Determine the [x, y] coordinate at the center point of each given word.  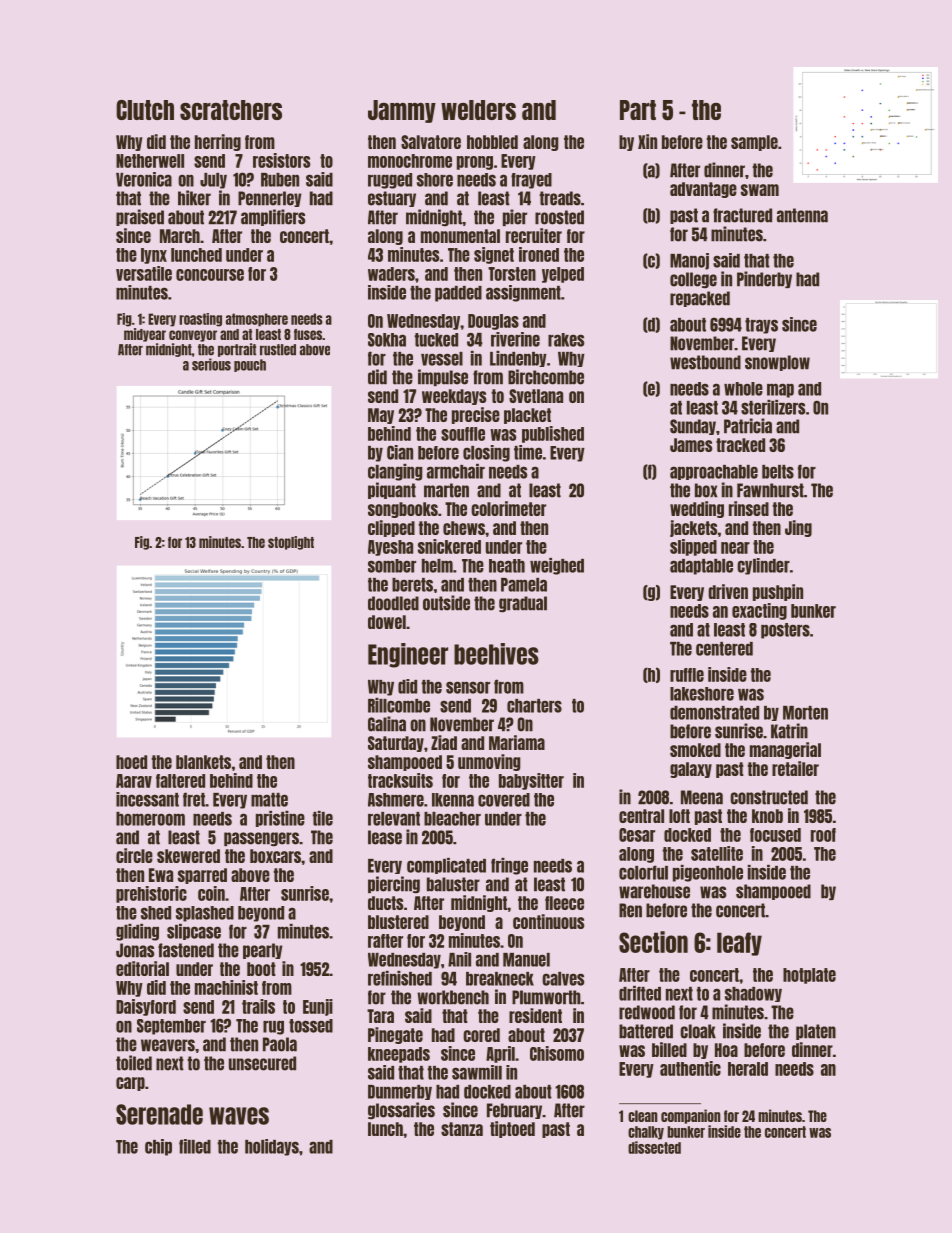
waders [391, 274]
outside [446, 603]
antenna [802, 215]
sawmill [477, 1072]
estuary [392, 199]
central [641, 816]
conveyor [193, 336]
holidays [272, 1147]
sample [754, 143]
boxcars [275, 856]
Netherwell [150, 161]
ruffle [687, 675]
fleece [564, 903]
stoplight [291, 543]
